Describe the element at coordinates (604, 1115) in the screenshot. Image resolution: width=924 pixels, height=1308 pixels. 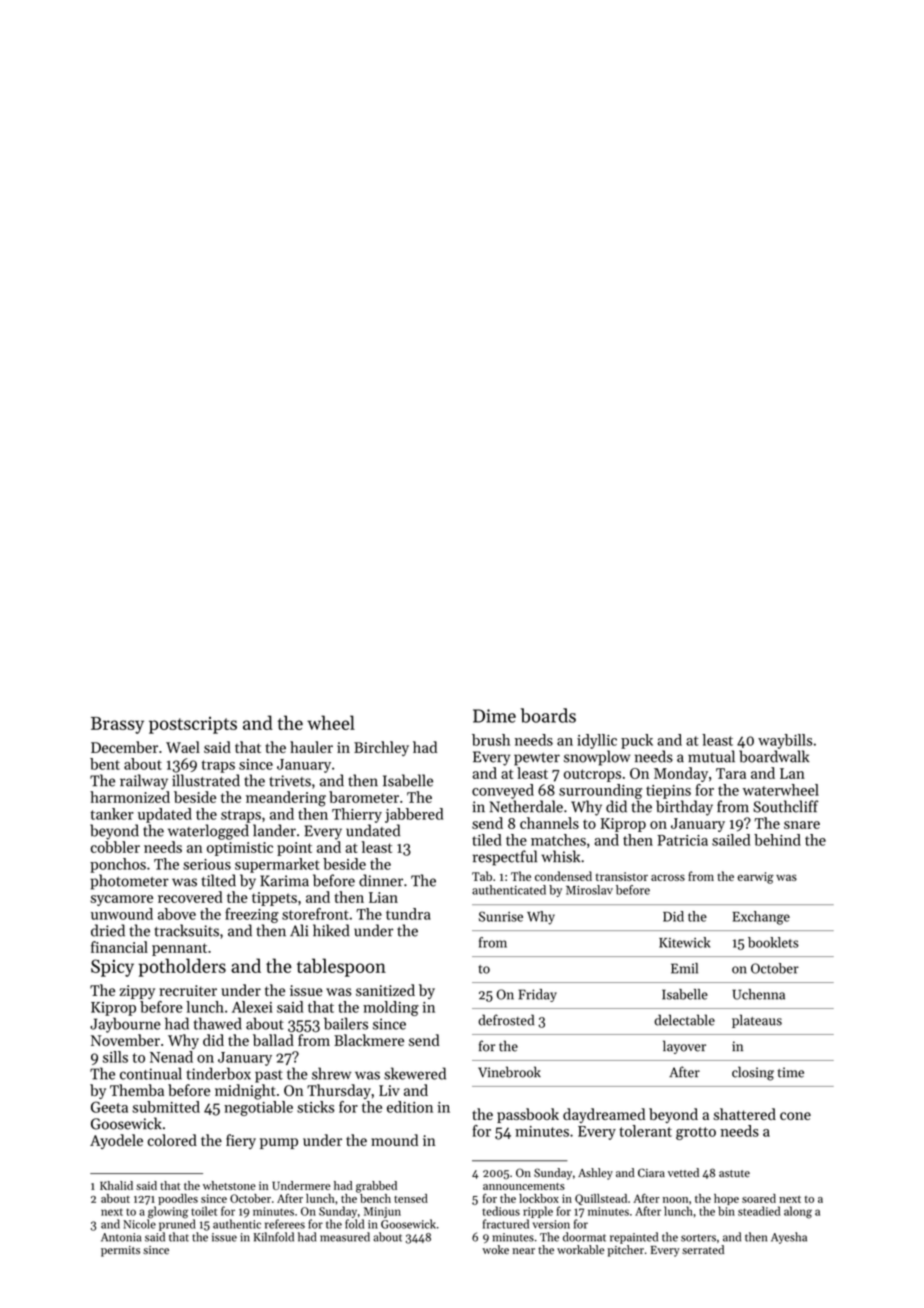
I see `daydreamed` at that location.
